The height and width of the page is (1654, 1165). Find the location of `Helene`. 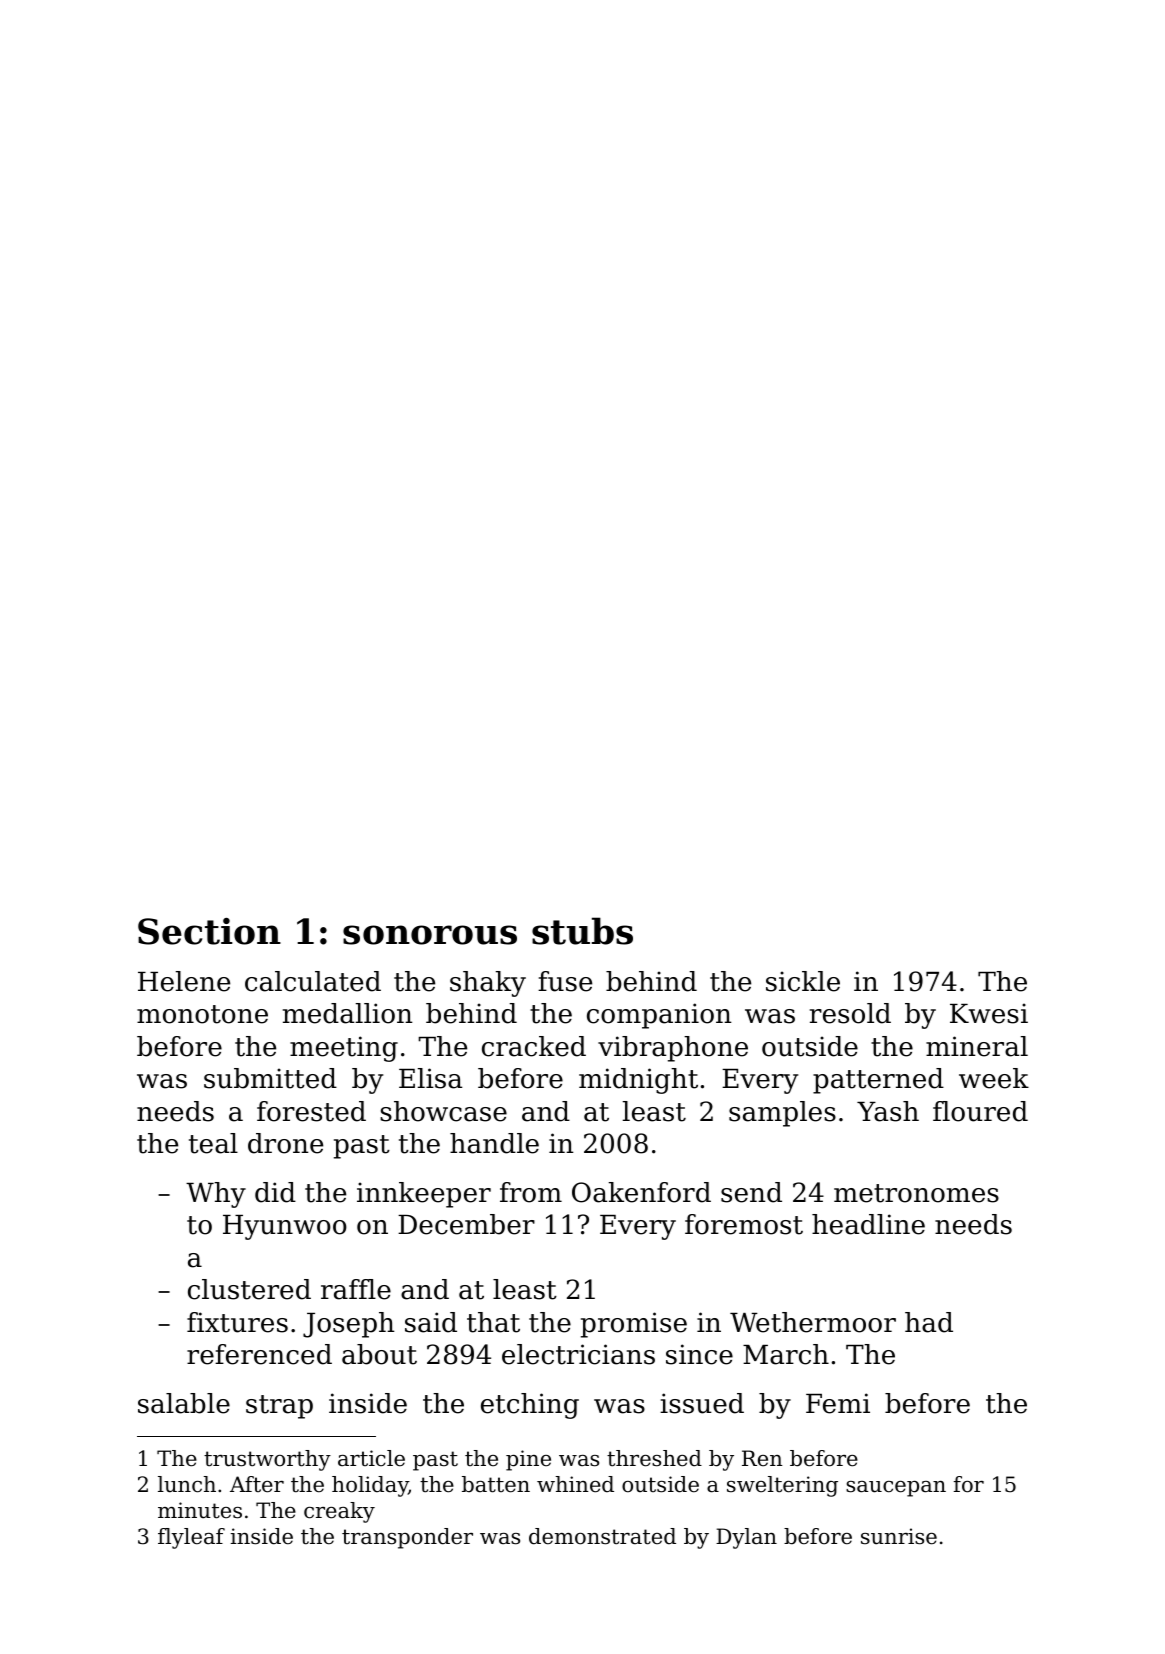

Helene is located at coordinates (184, 981).
